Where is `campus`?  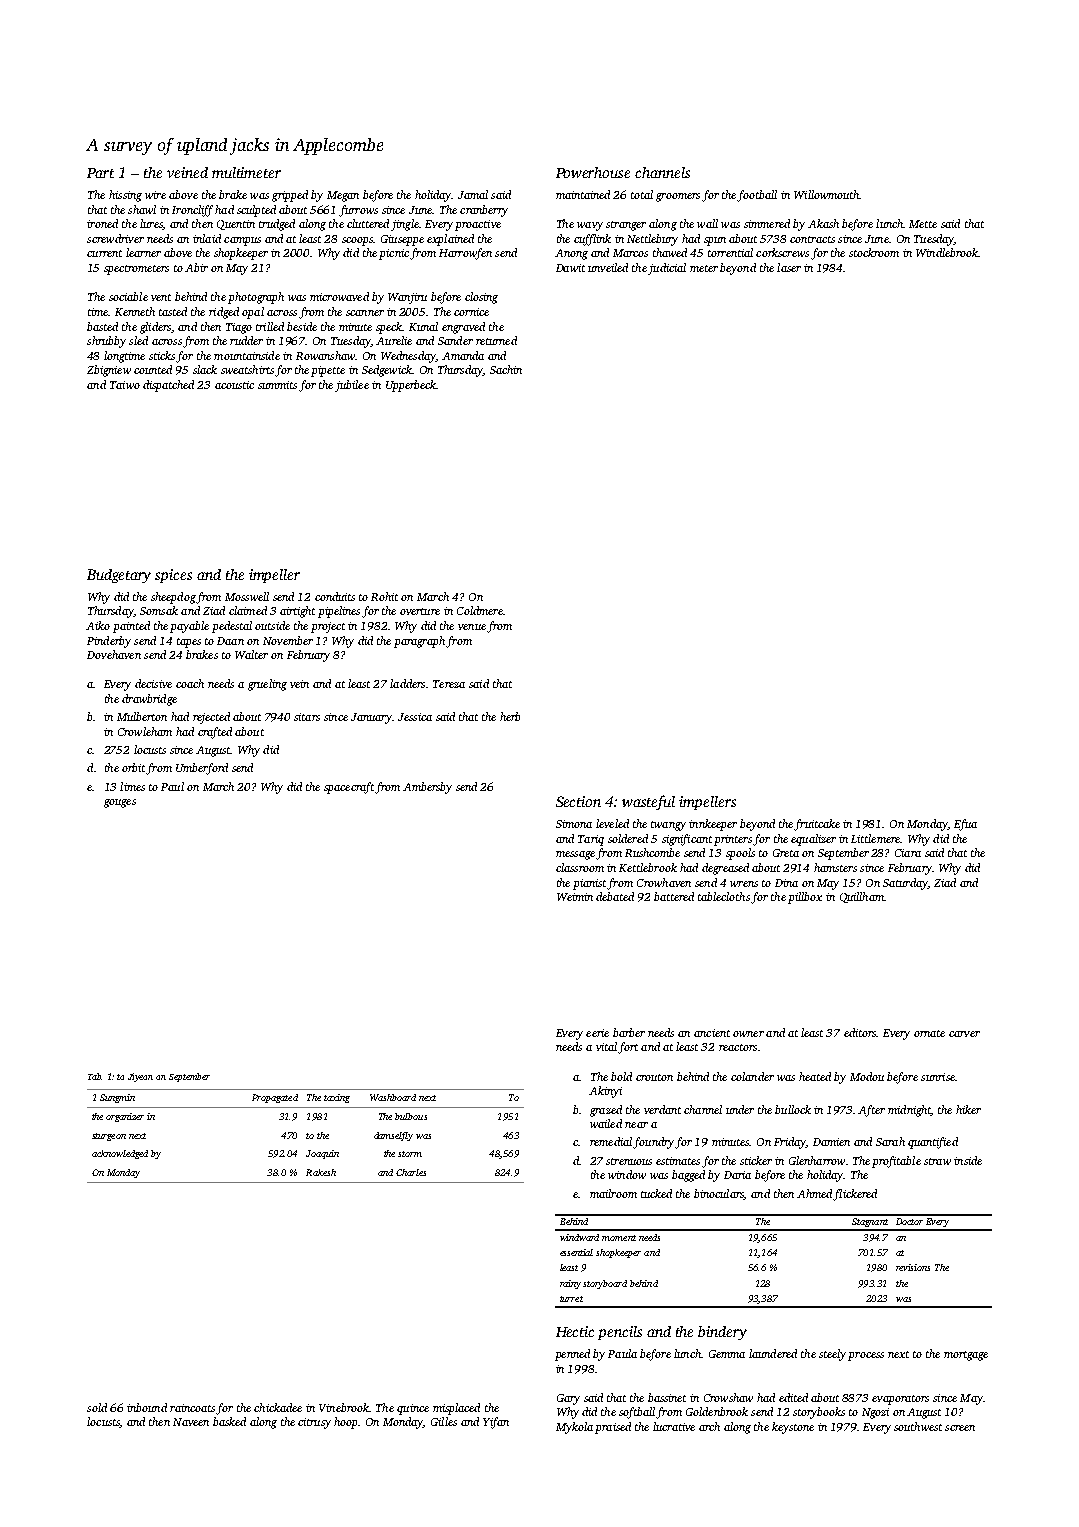 campus is located at coordinates (242, 241).
